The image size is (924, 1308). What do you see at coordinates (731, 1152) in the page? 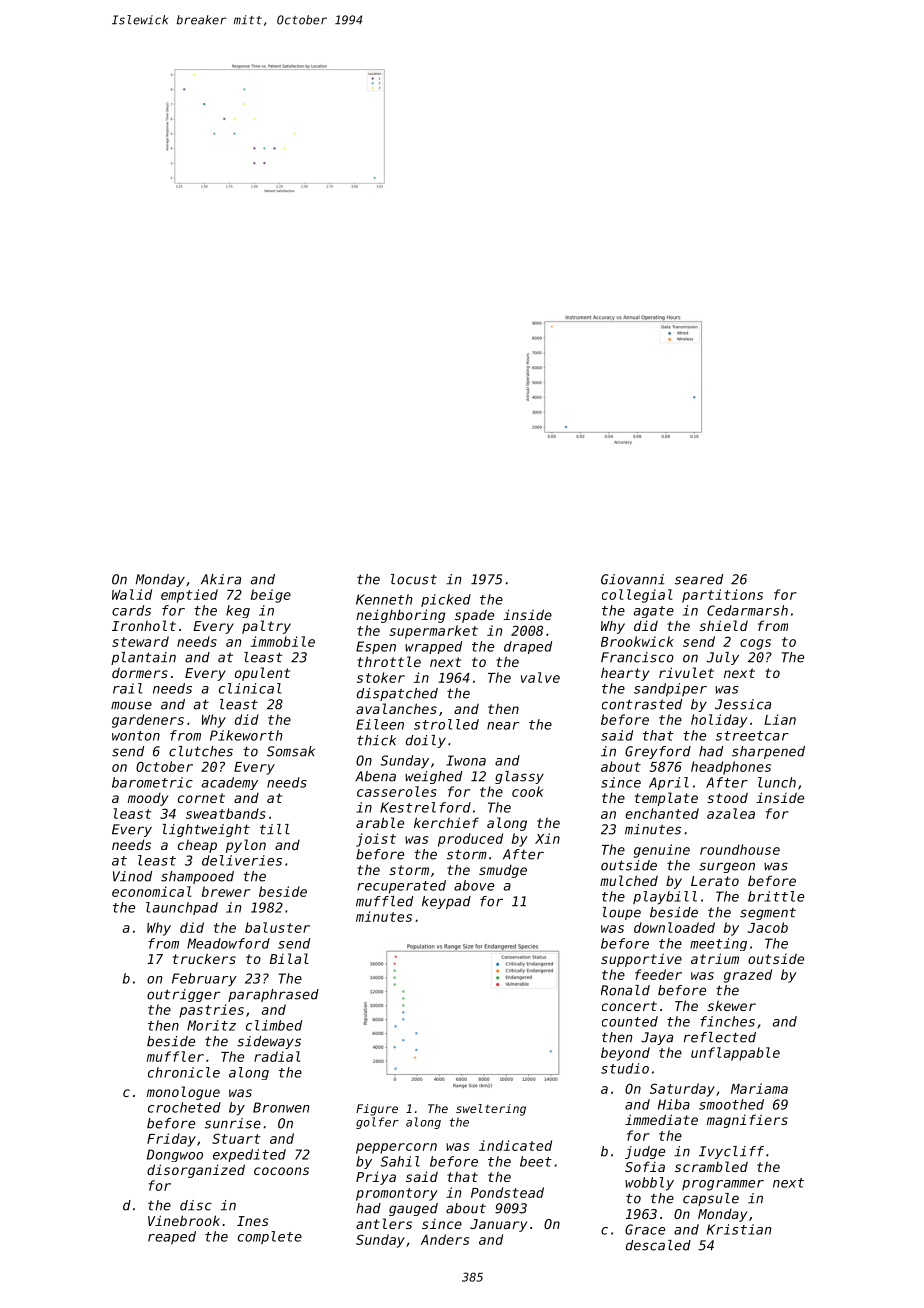
I see `Ivycliff` at bounding box center [731, 1152].
